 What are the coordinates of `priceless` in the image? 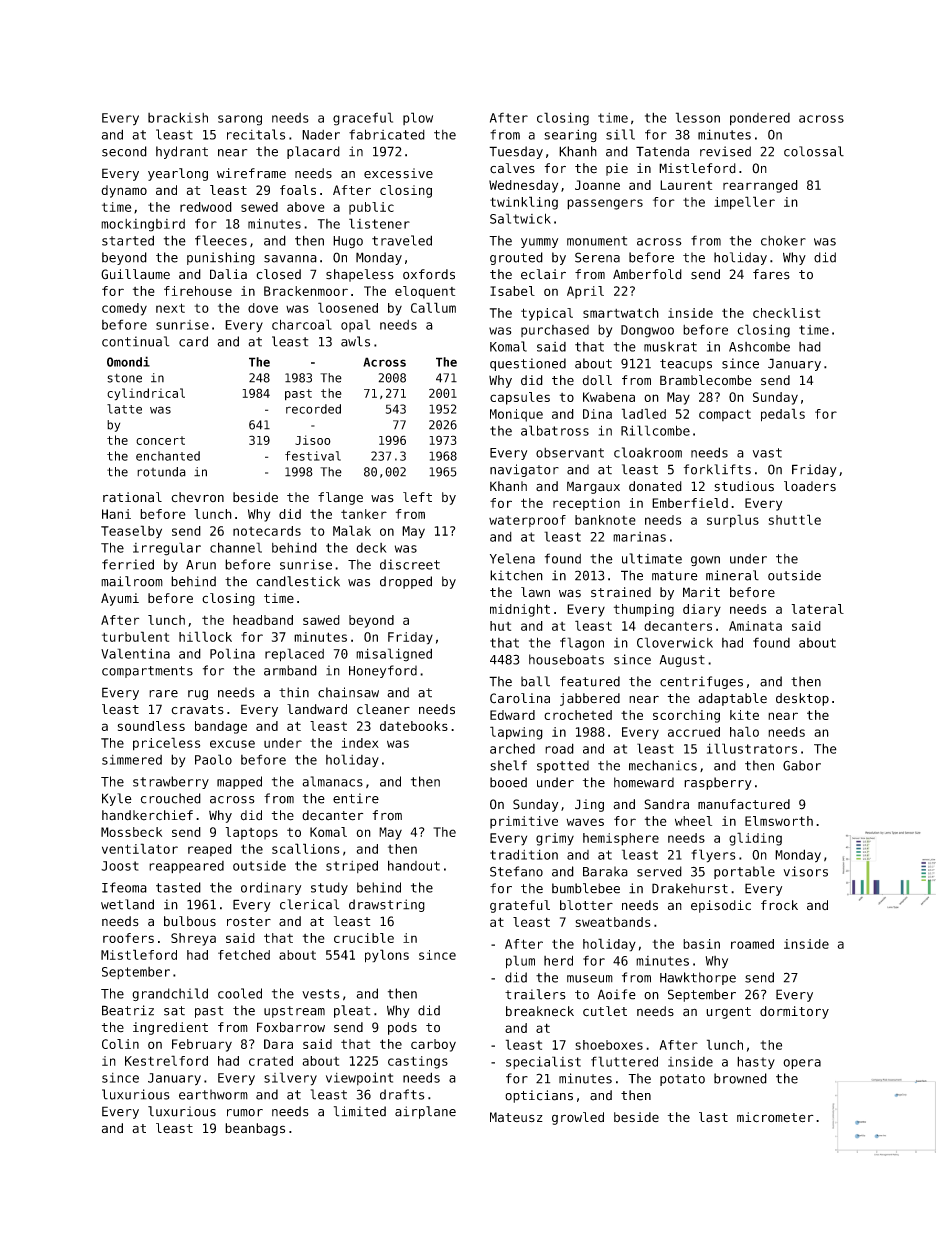 It's located at (166, 744).
